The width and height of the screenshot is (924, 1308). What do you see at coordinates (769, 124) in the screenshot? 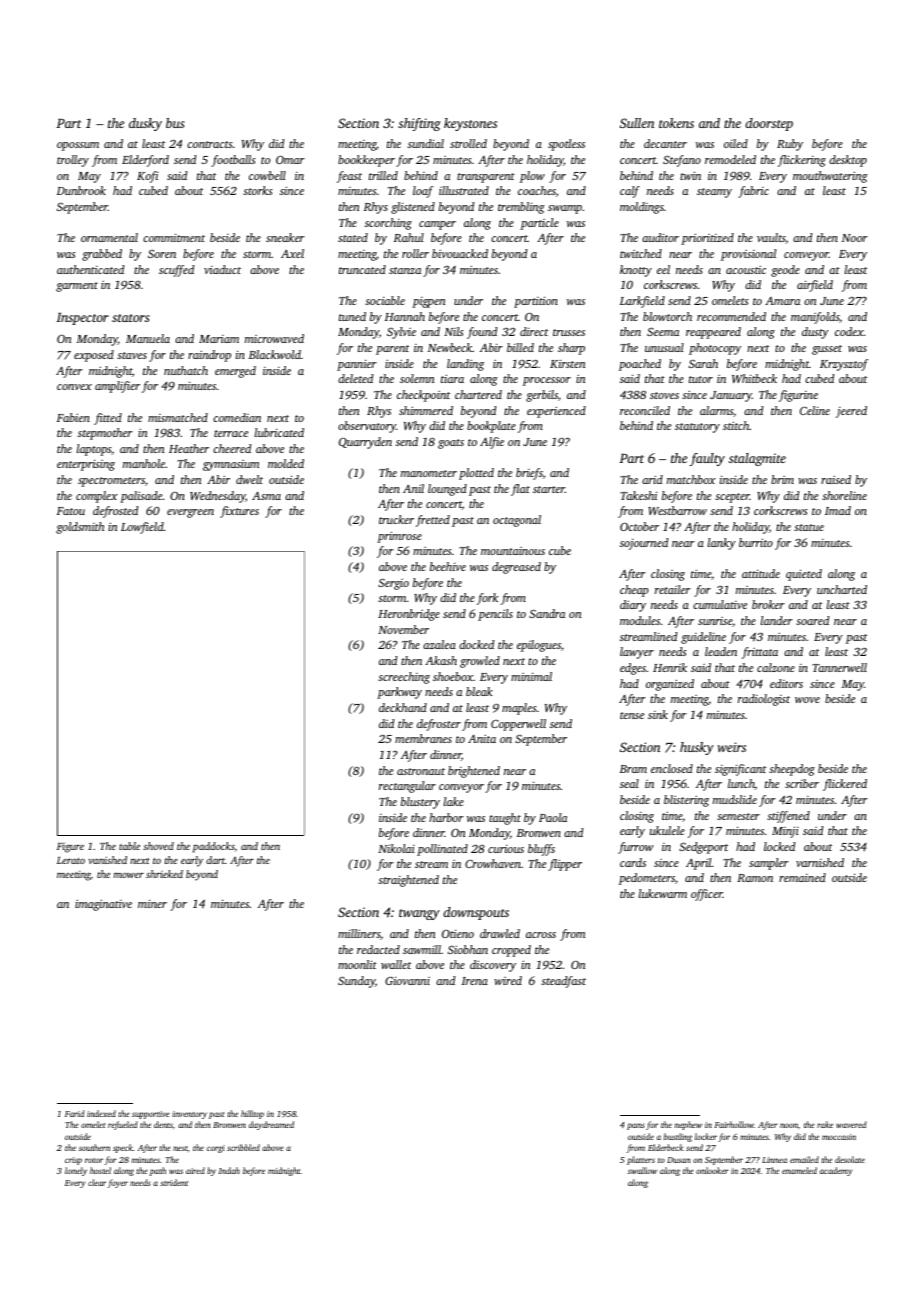
I see `doorstep` at bounding box center [769, 124].
